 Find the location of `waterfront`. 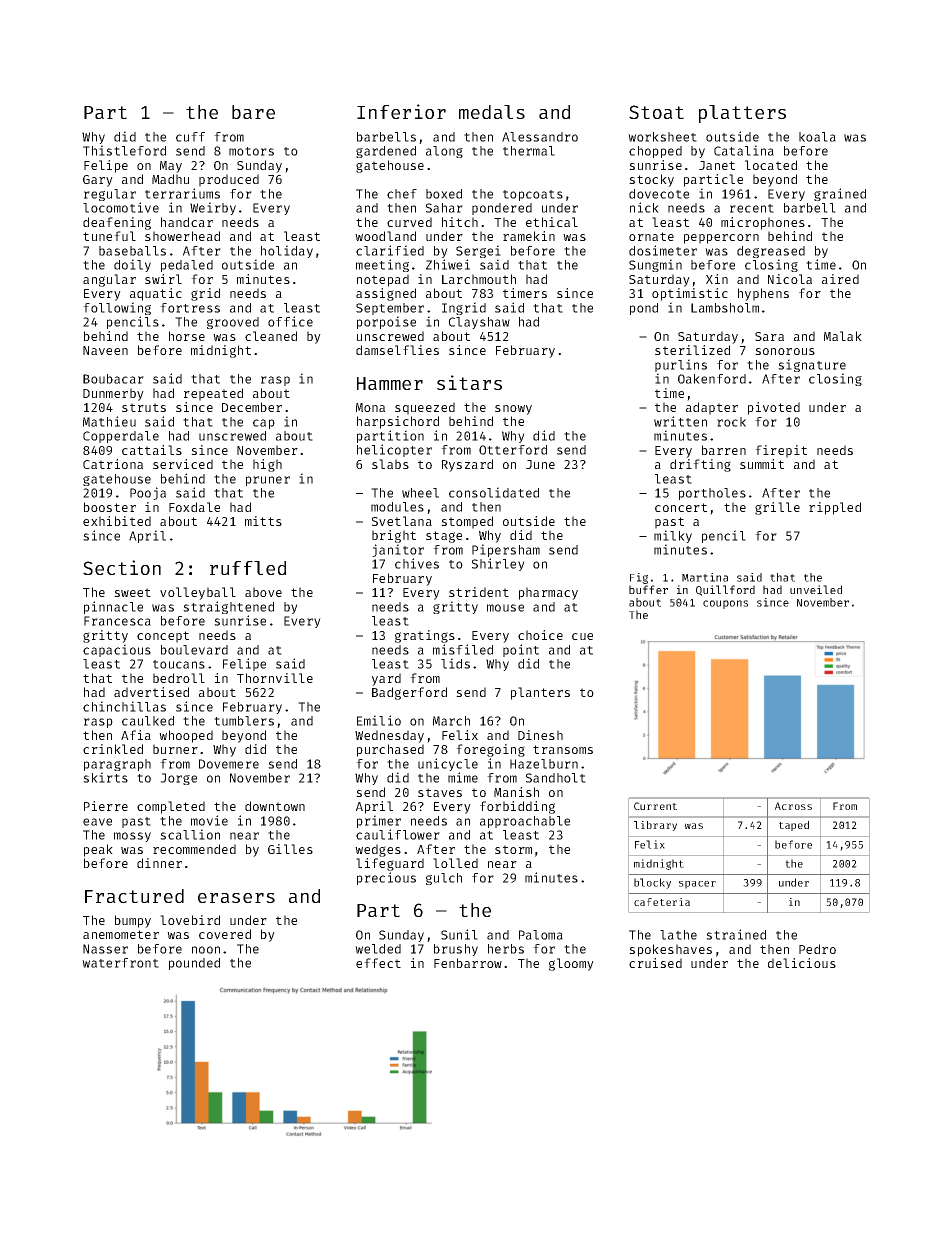

waterfront is located at coordinates (120, 963).
